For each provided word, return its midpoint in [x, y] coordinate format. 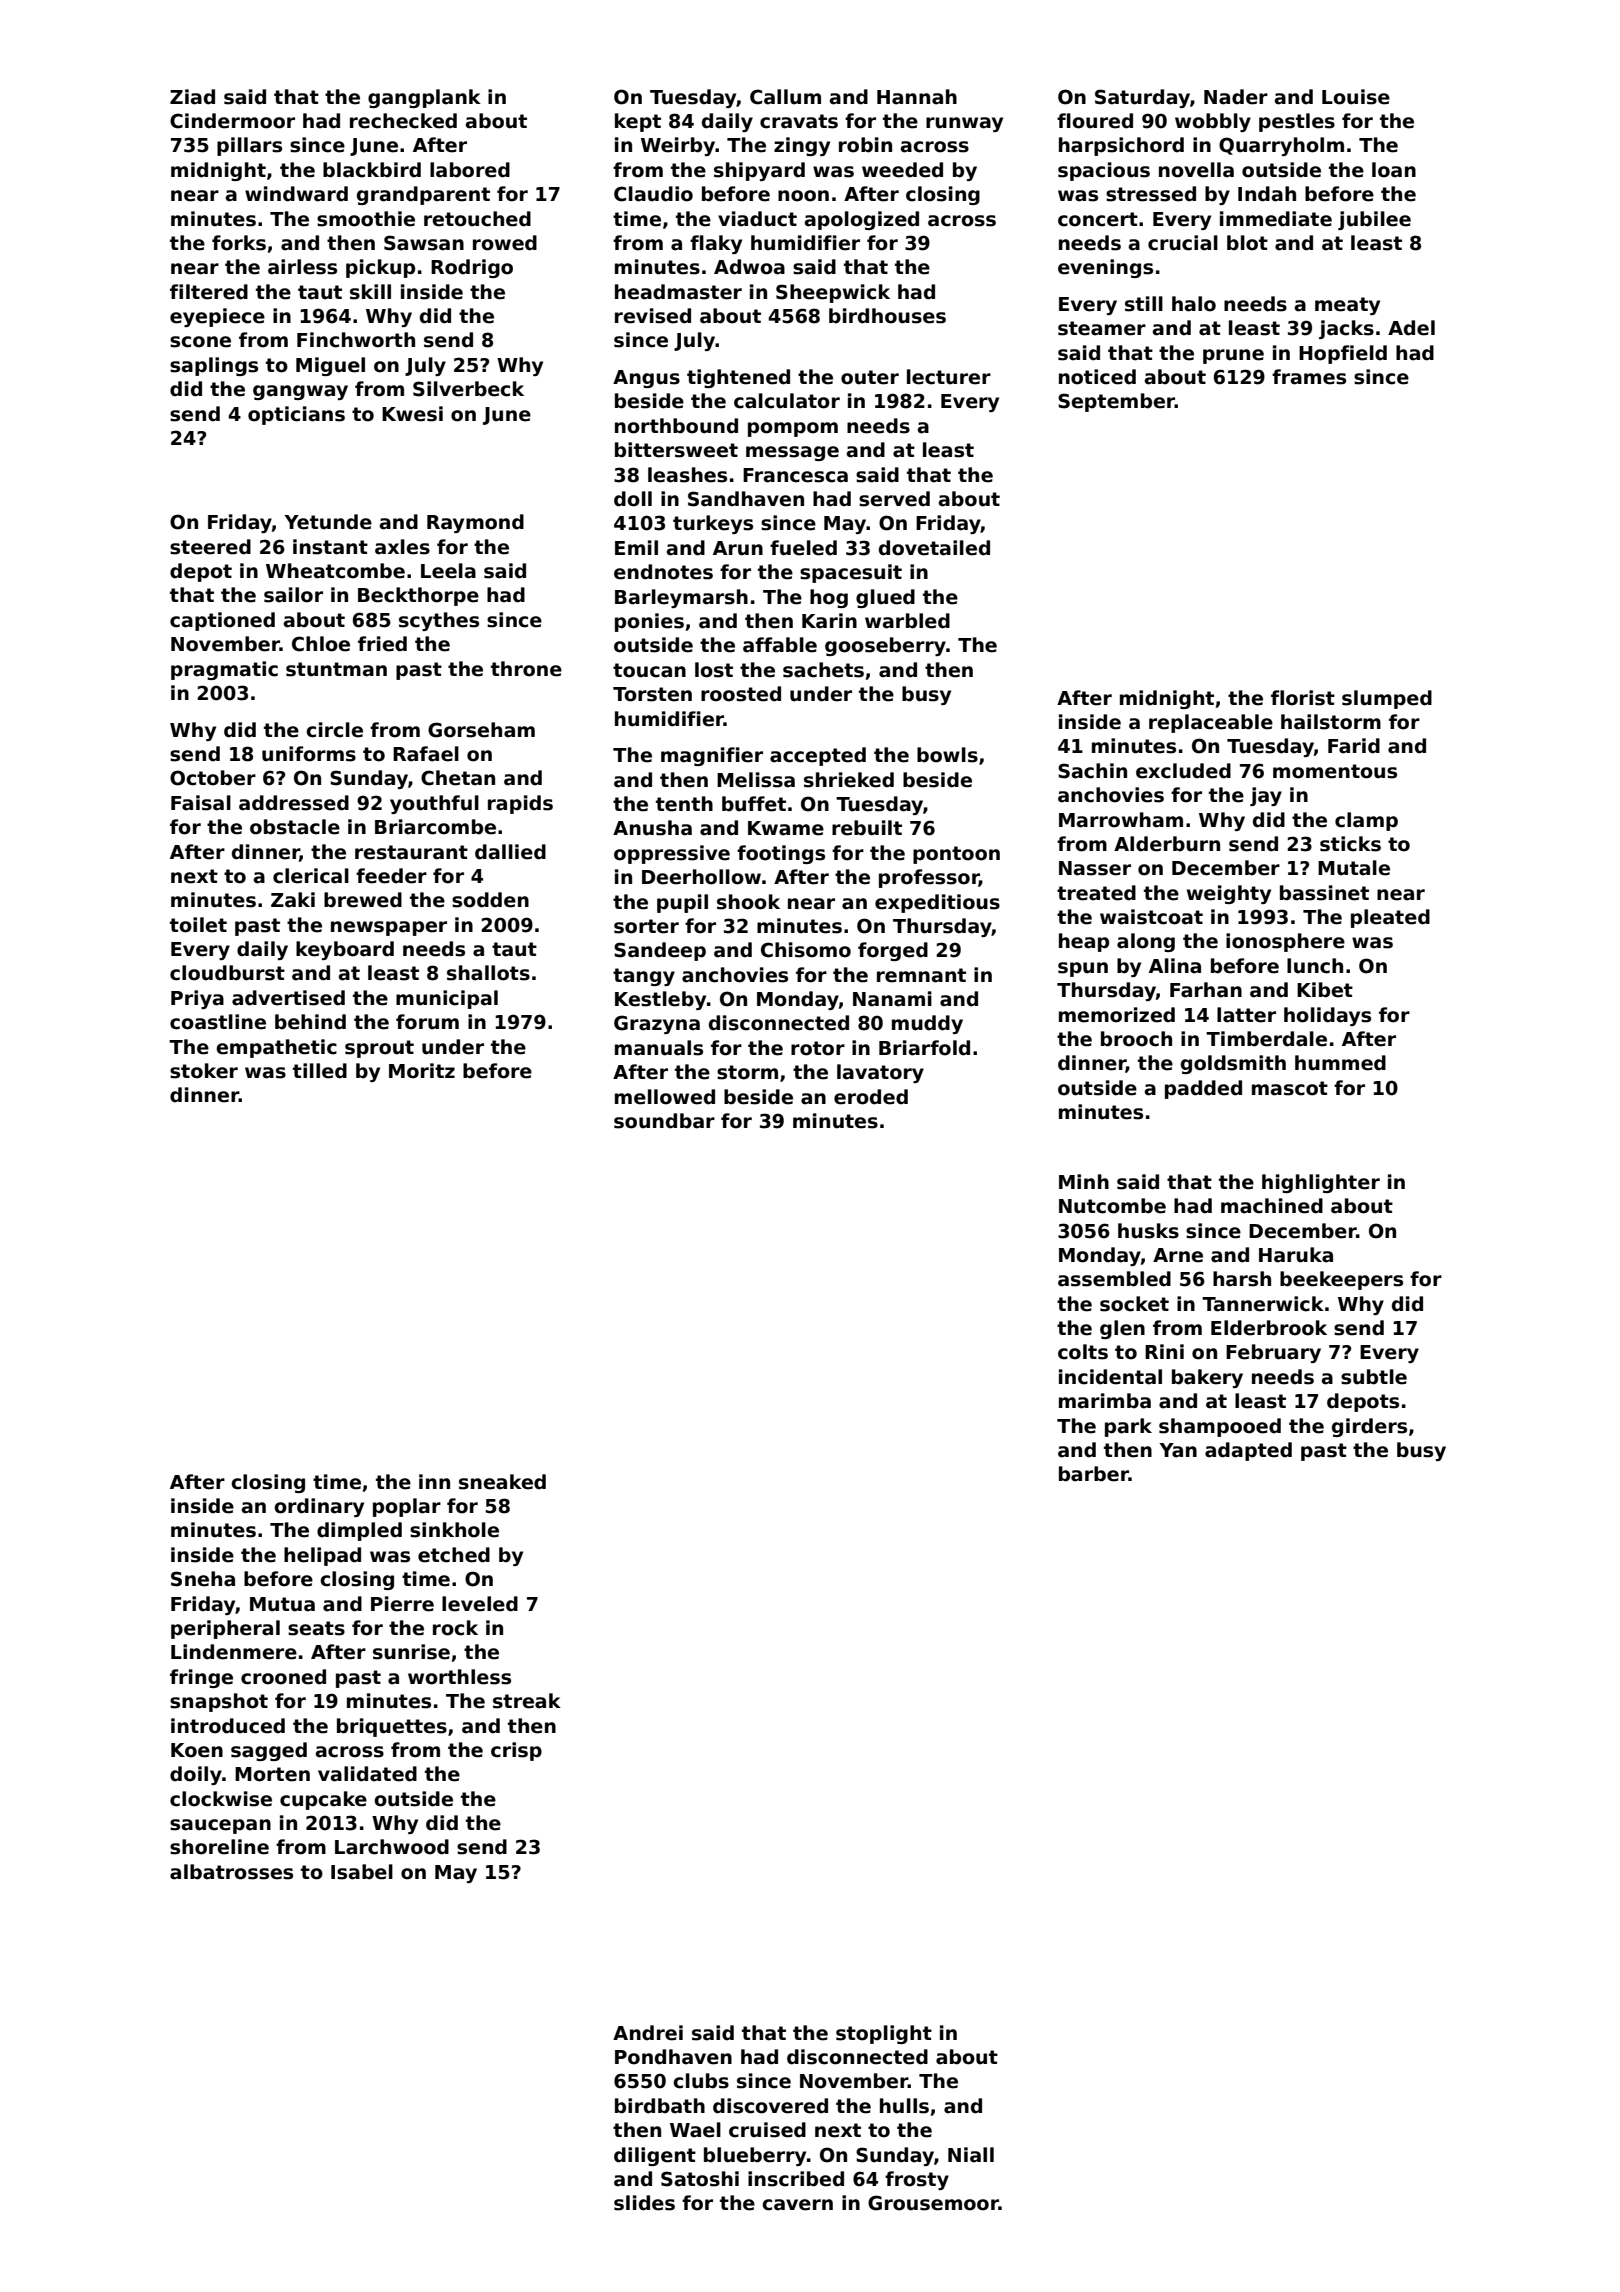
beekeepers [1341, 1280]
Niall [971, 2155]
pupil [682, 903]
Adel [1411, 328]
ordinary [319, 1507]
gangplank [424, 98]
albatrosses [231, 1872]
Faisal [201, 803]
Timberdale [1266, 1039]
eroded [871, 1097]
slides [644, 2203]
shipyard [759, 171]
